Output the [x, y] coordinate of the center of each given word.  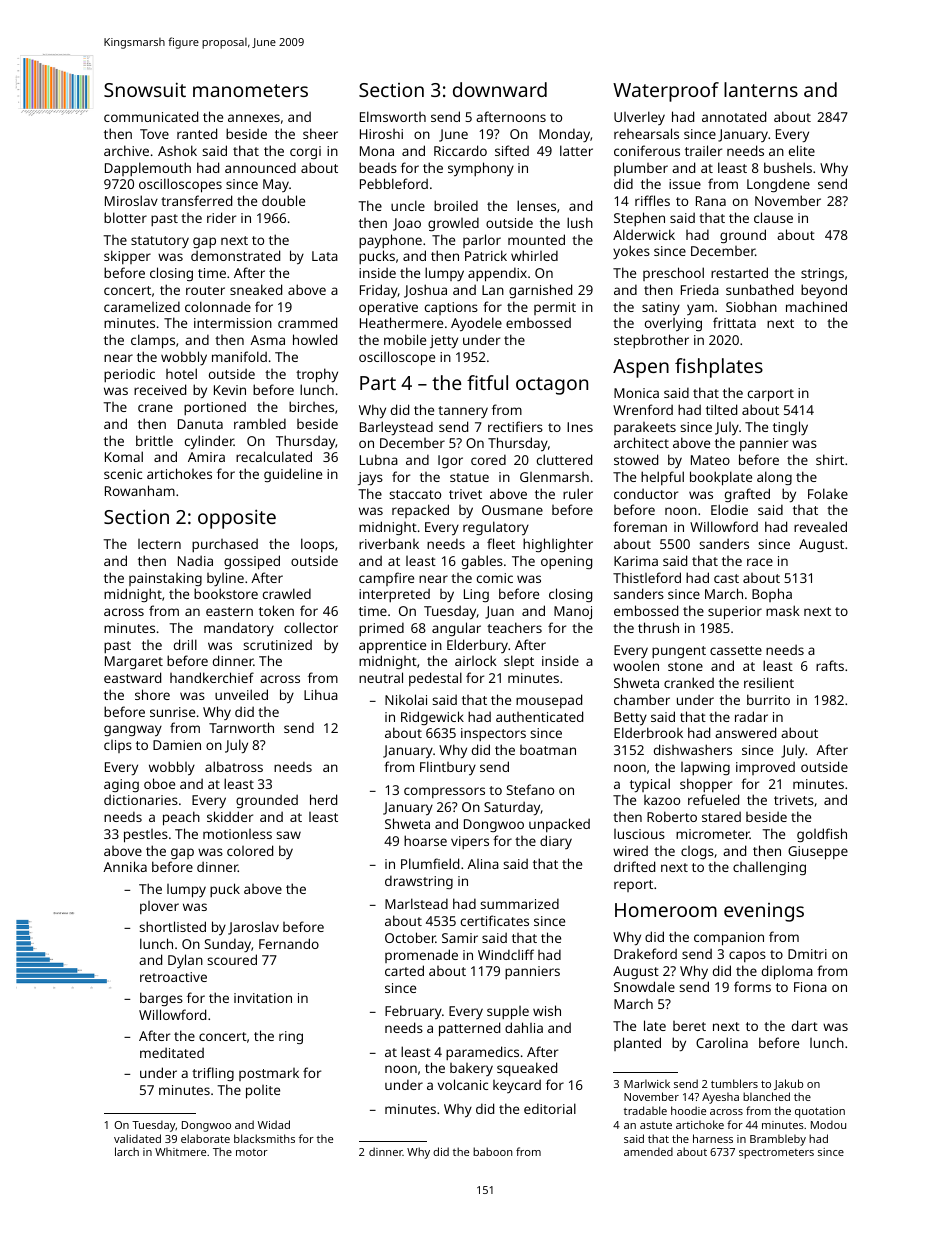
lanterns [761, 89]
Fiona [810, 987]
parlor [482, 241]
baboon [492, 1151]
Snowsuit [145, 89]
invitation [263, 998]
